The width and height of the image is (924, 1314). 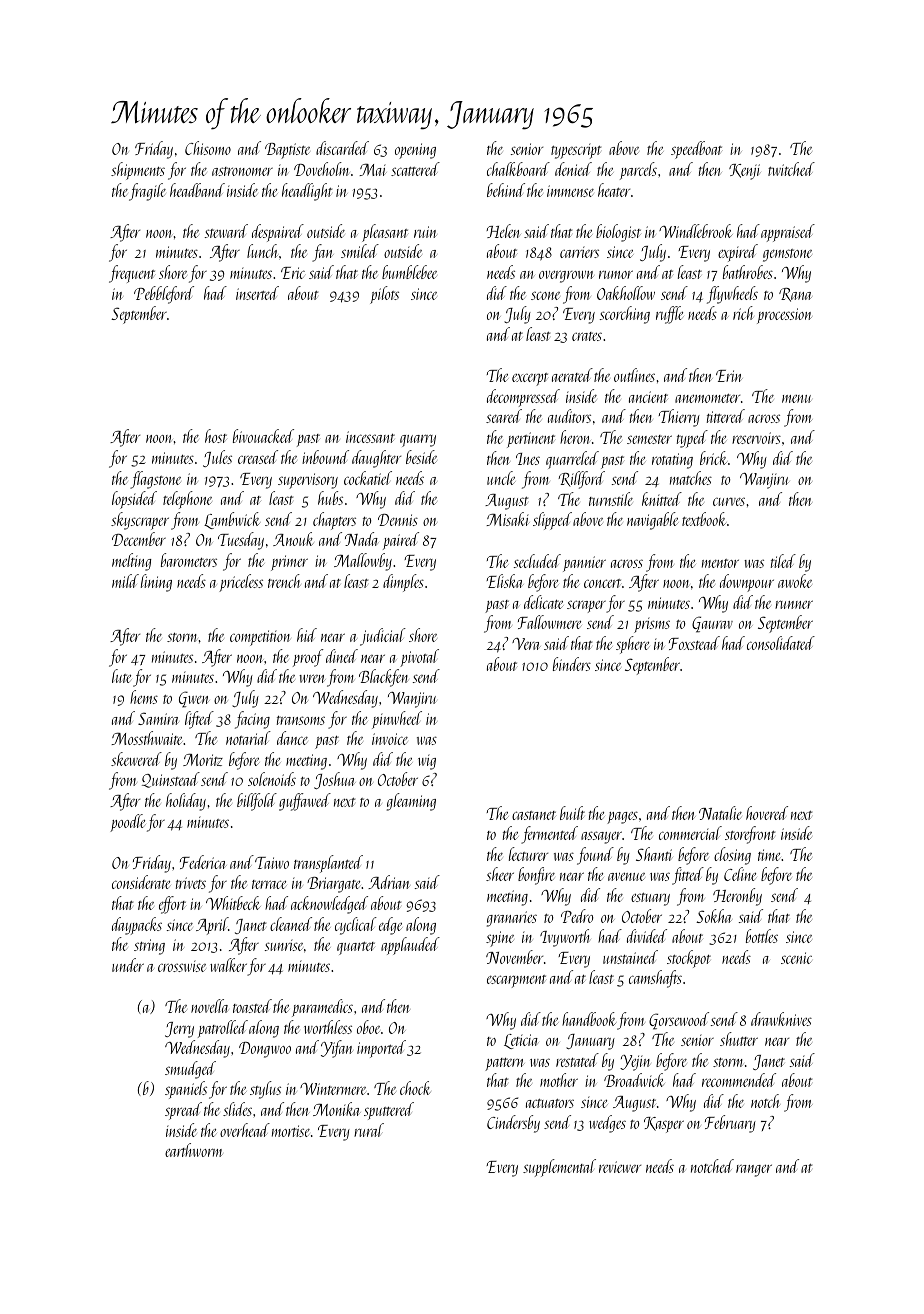 What do you see at coordinates (122, 676) in the image?
I see `lute` at bounding box center [122, 676].
